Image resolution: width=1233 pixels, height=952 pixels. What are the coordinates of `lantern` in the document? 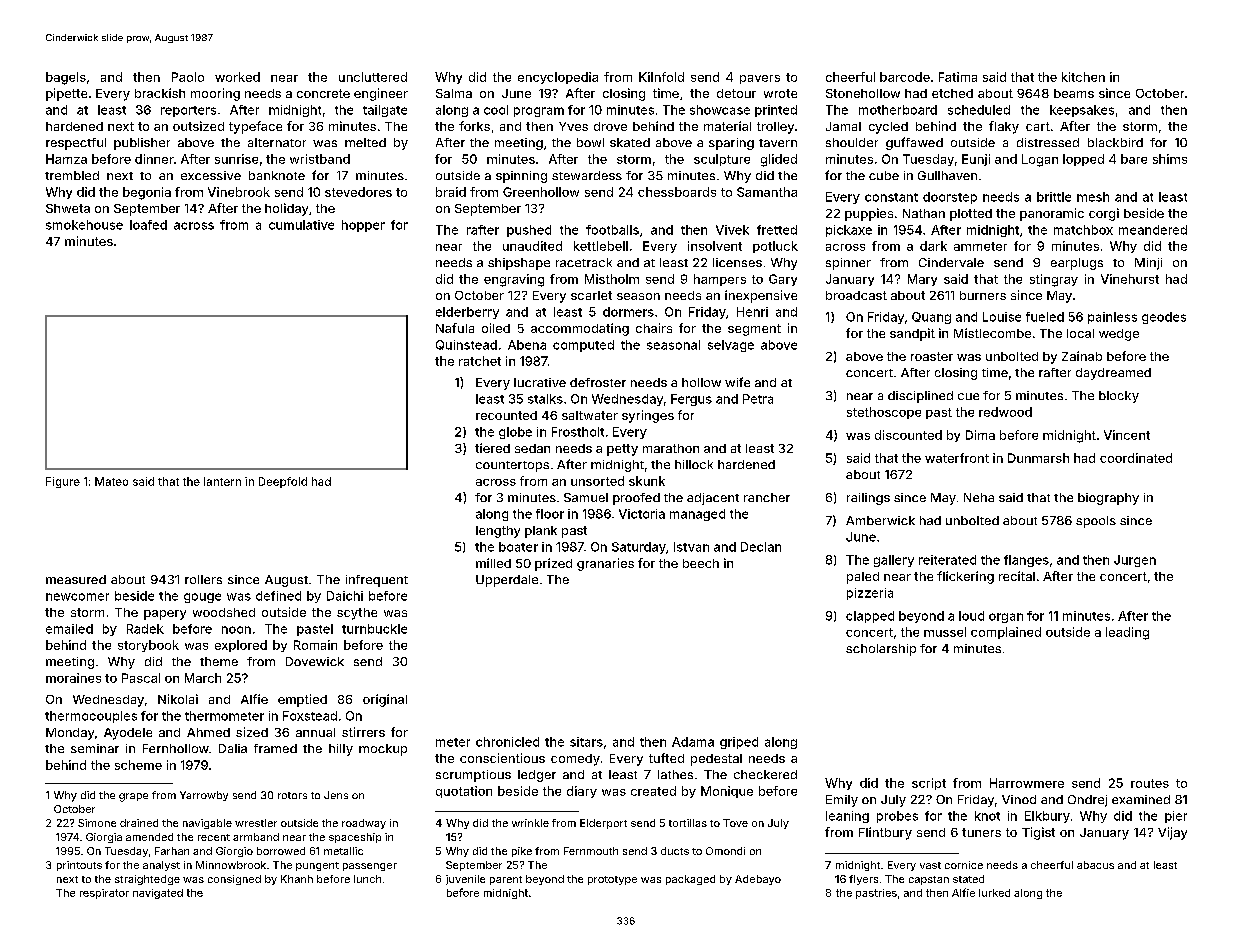 It's located at (222, 481).
